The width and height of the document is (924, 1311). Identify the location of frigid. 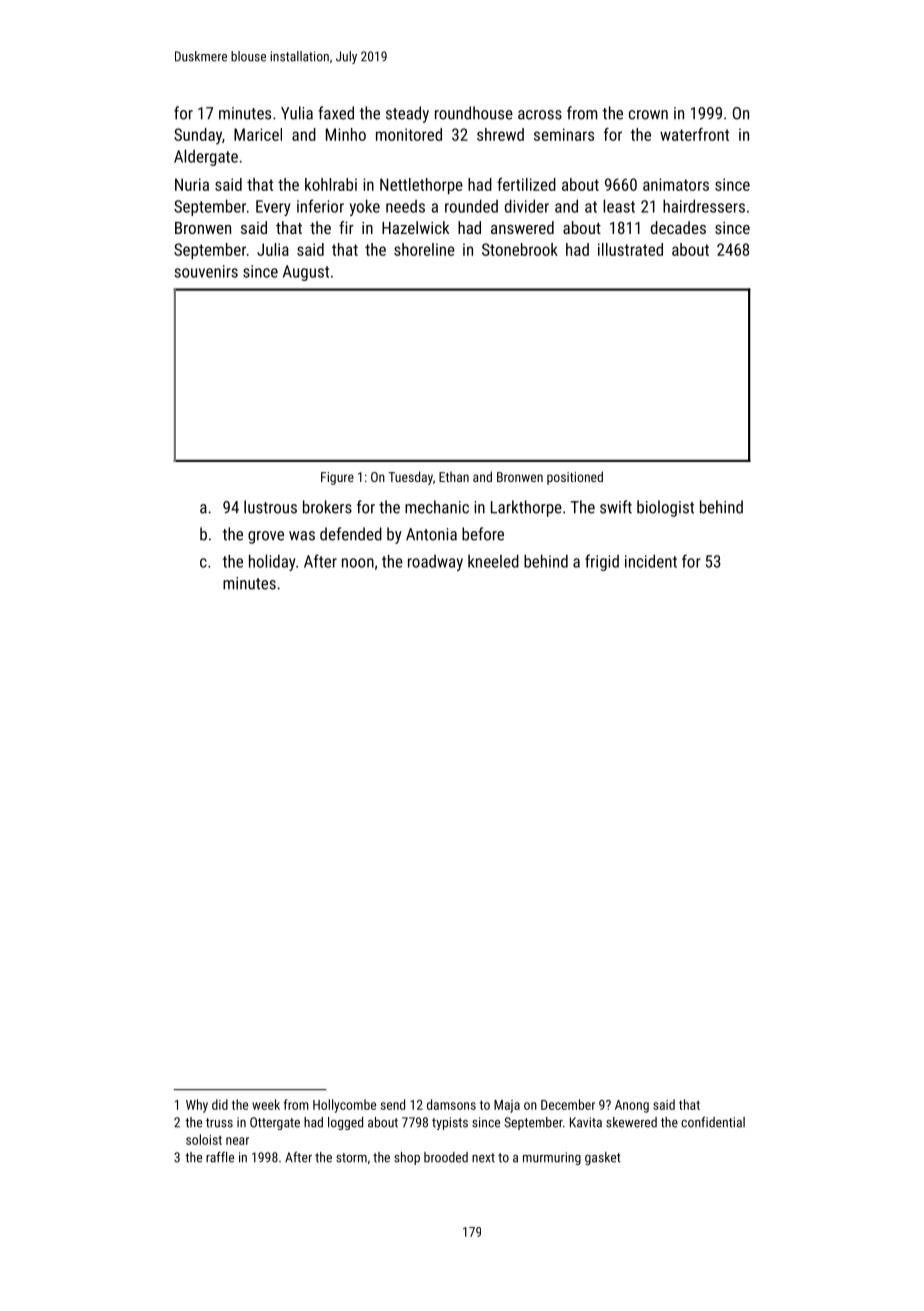
(602, 562).
